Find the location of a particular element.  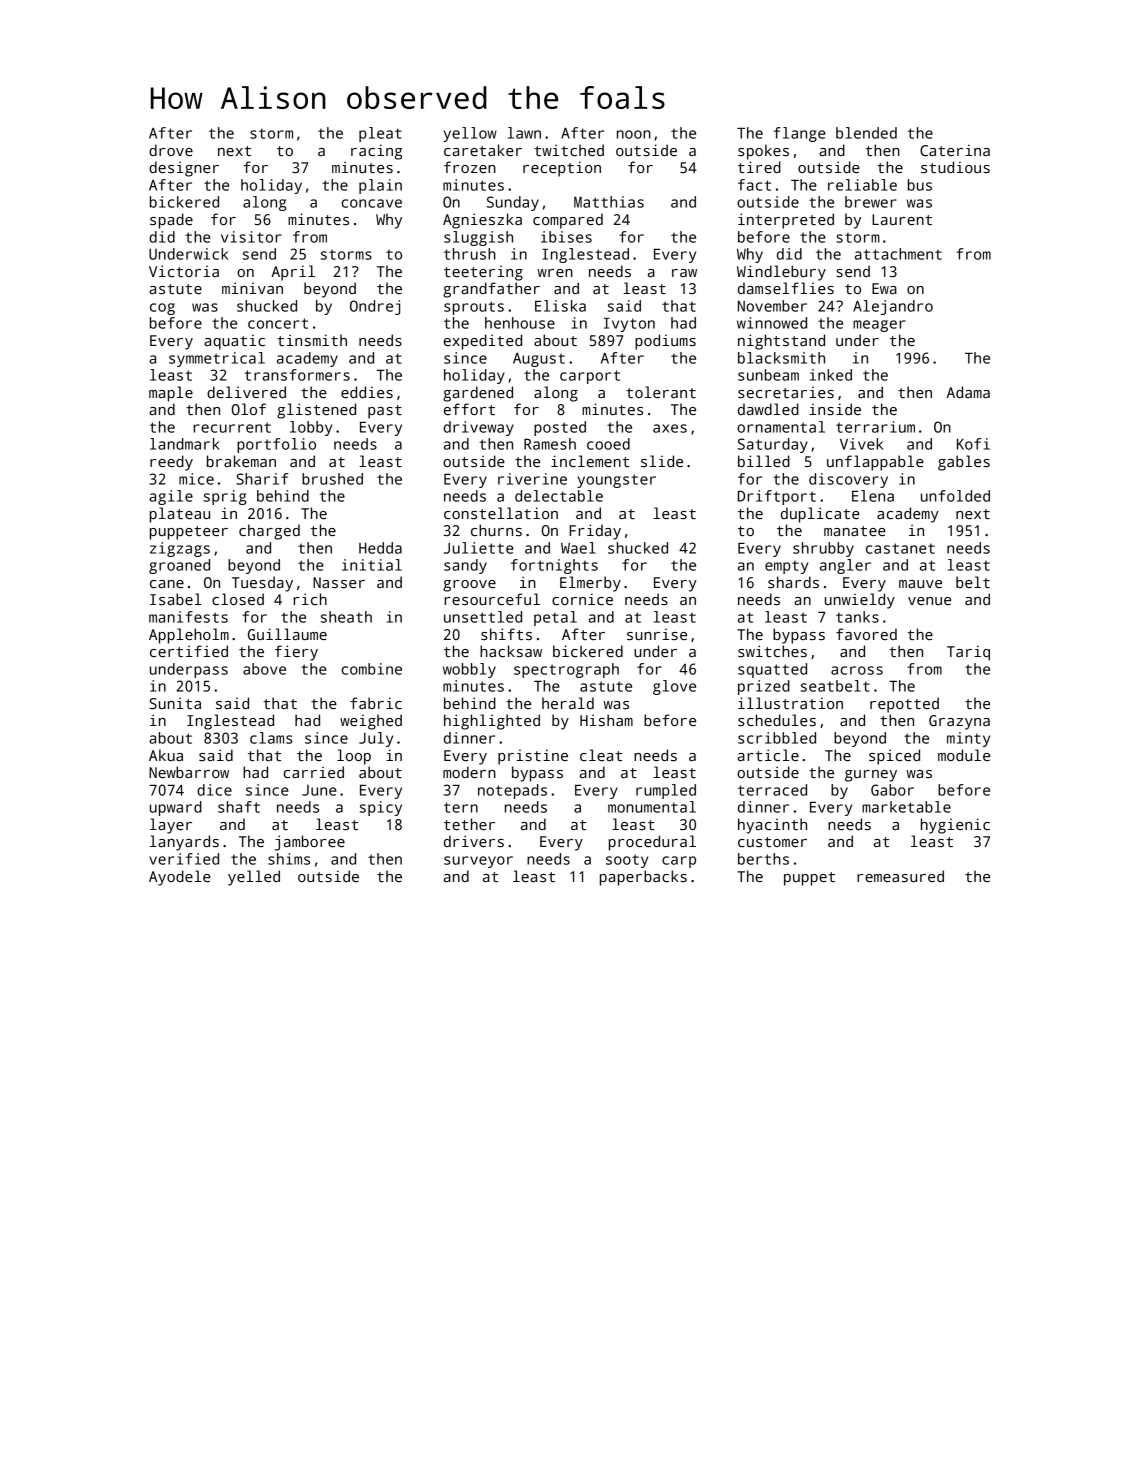

paperbacks is located at coordinates (643, 878).
